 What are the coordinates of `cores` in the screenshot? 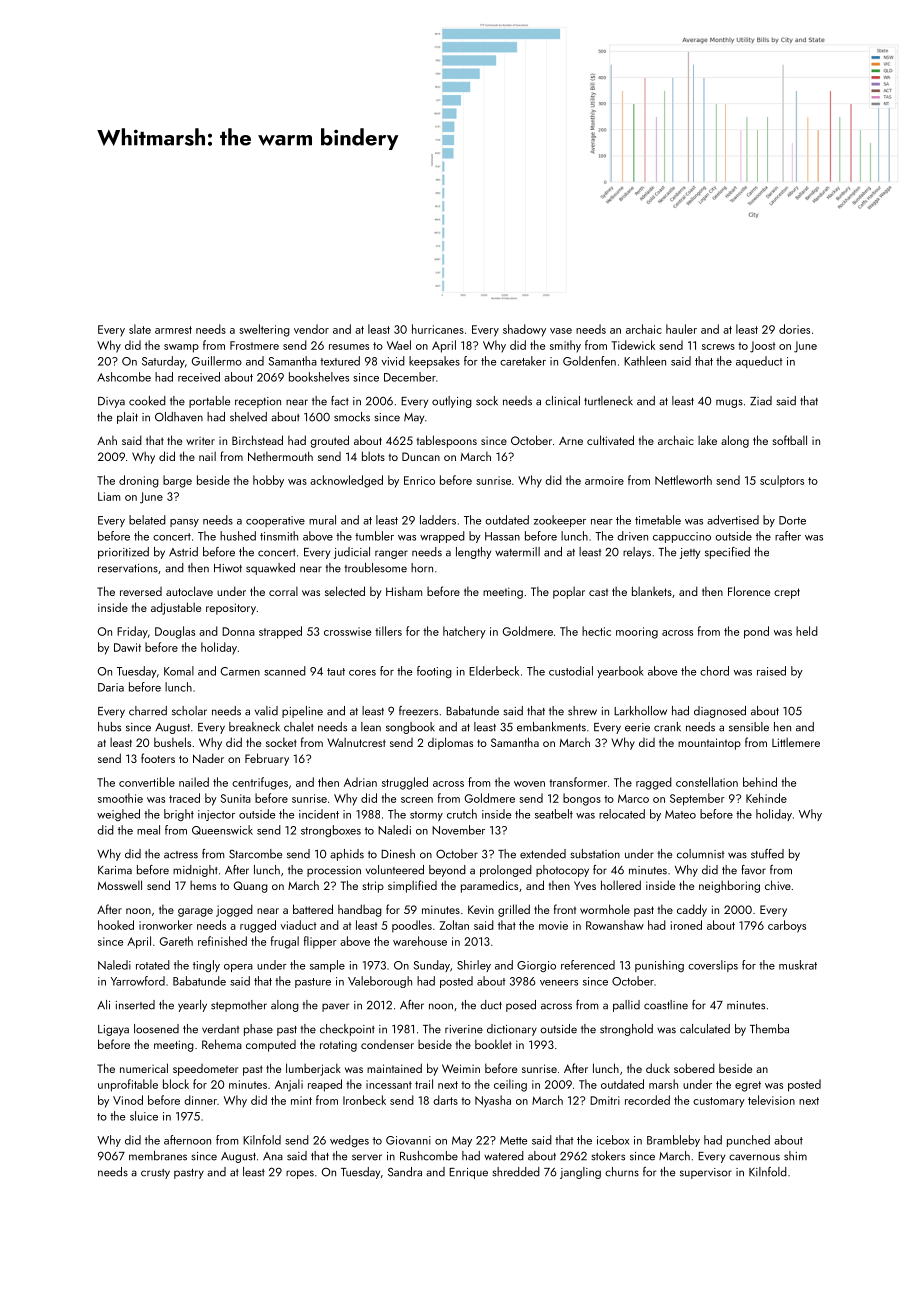 It's located at (362, 673).
